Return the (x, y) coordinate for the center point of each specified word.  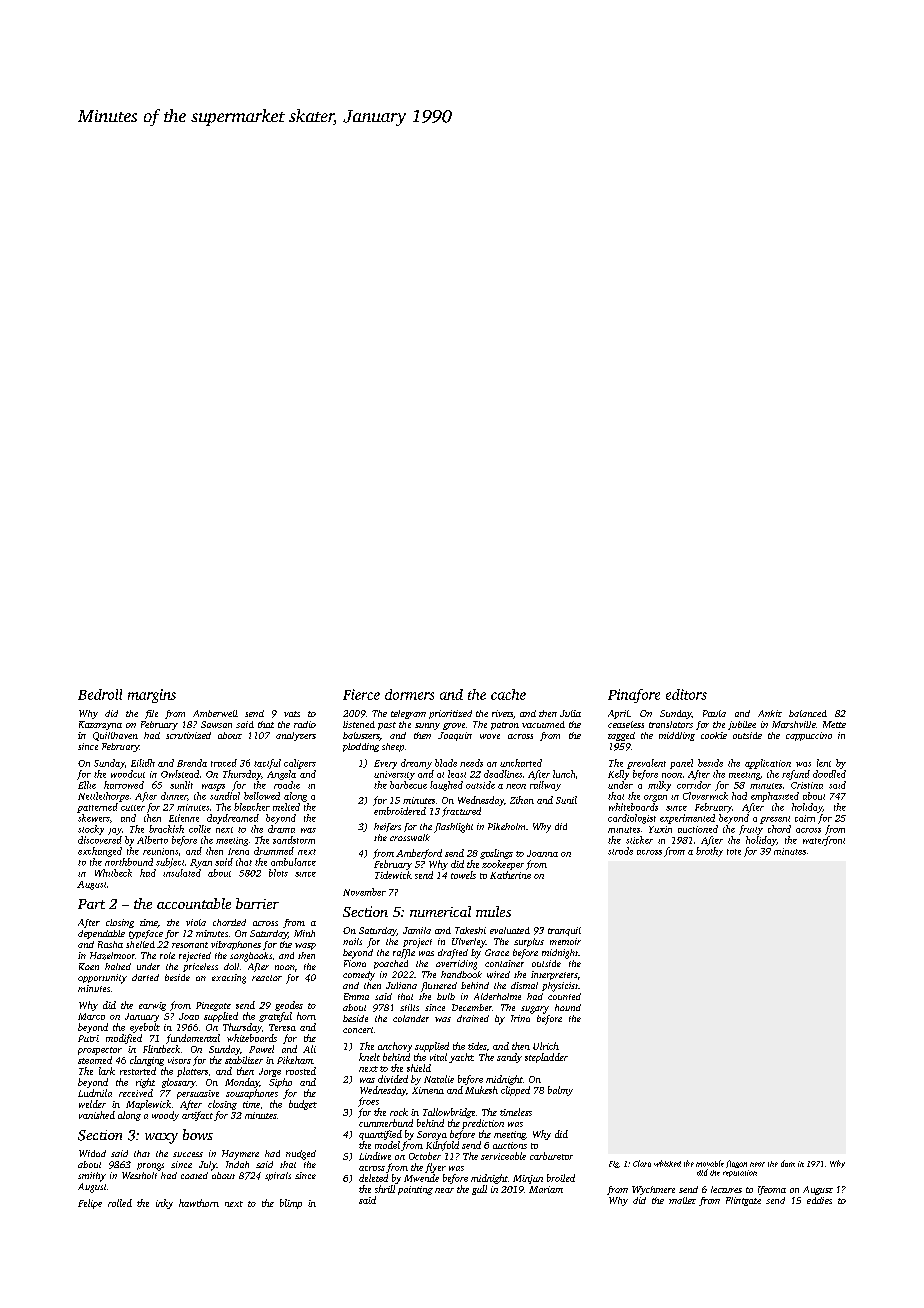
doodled (829, 774)
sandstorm (294, 840)
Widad (92, 1153)
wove (490, 736)
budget (303, 1105)
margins (152, 696)
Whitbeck (113, 873)
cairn (805, 818)
